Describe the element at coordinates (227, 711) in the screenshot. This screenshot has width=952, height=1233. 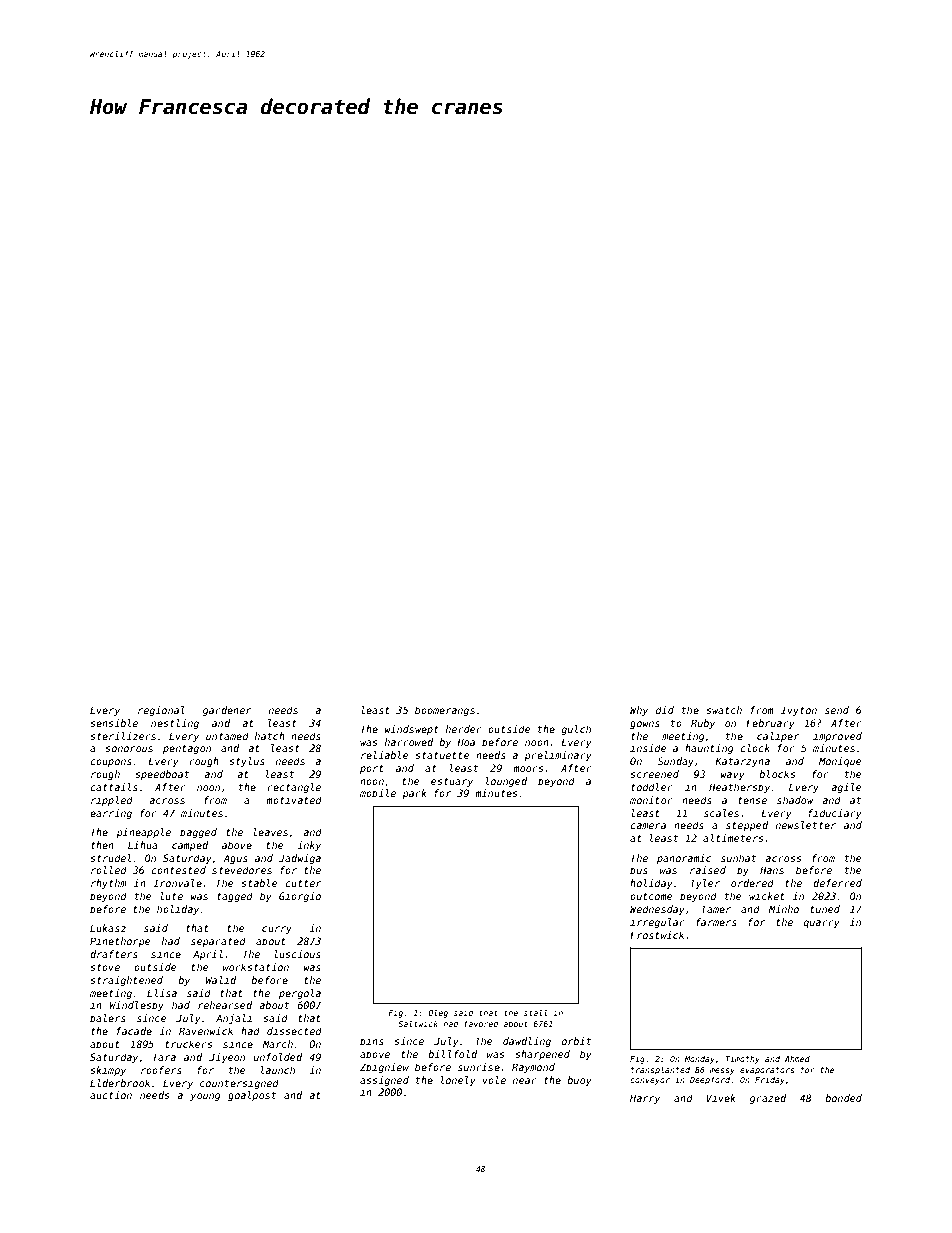
I see `gardener` at that location.
